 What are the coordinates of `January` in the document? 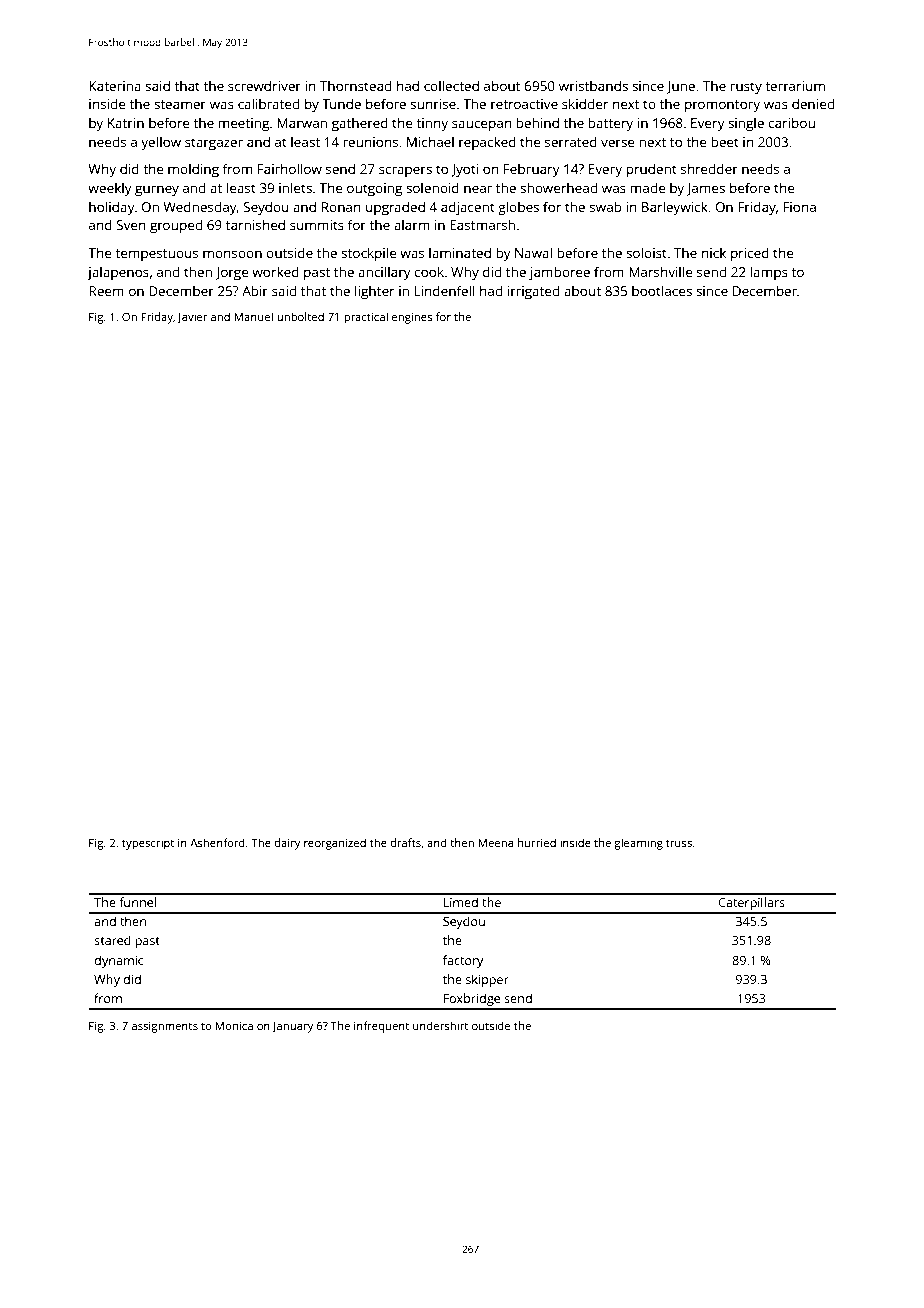 It's located at (293, 1027).
